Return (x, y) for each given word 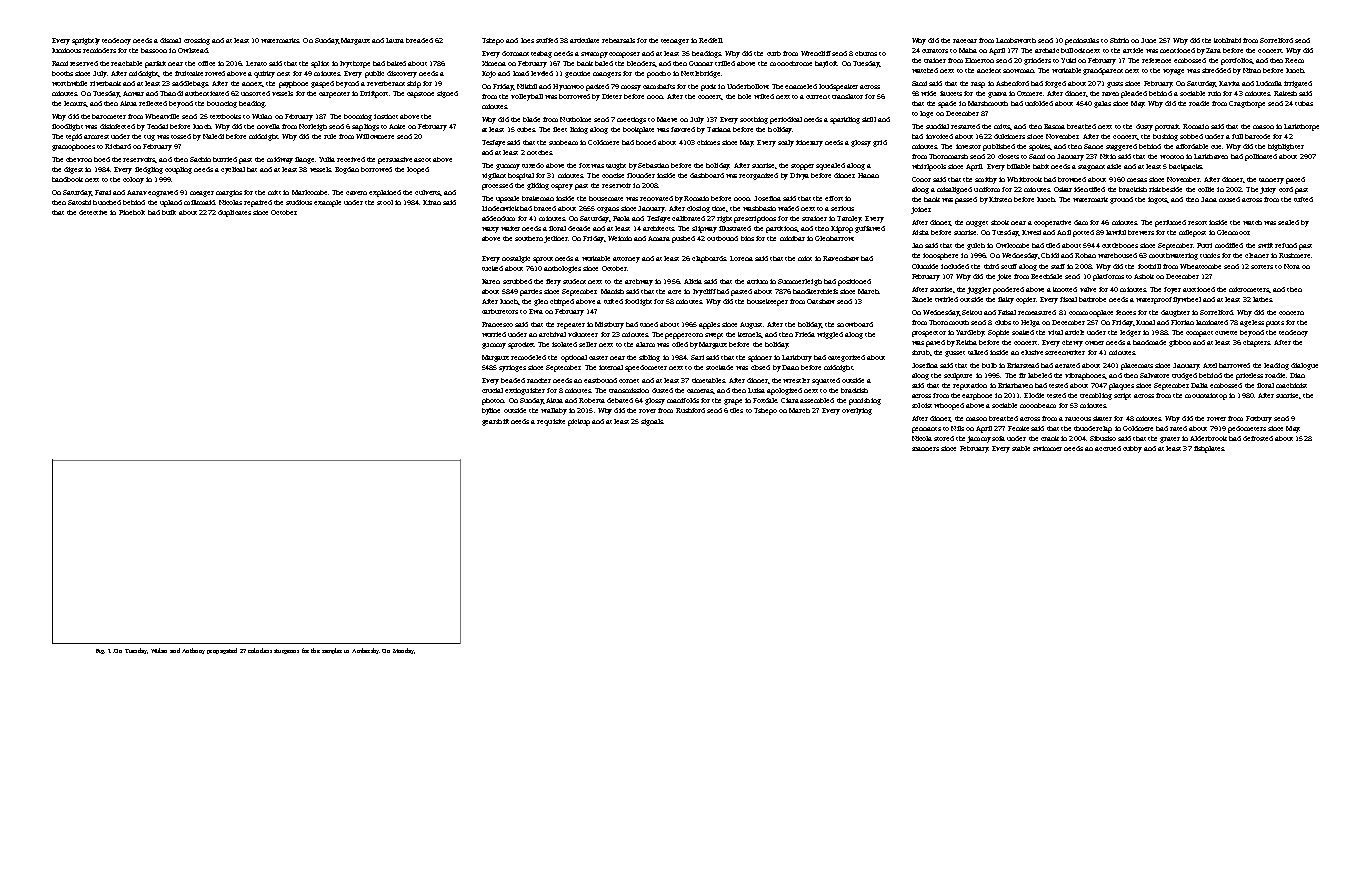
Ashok (1144, 276)
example (327, 203)
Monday (403, 651)
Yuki (1068, 60)
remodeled (528, 357)
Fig (100, 651)
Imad (521, 73)
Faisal (1007, 312)
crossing (197, 41)
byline (491, 411)
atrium (757, 281)
